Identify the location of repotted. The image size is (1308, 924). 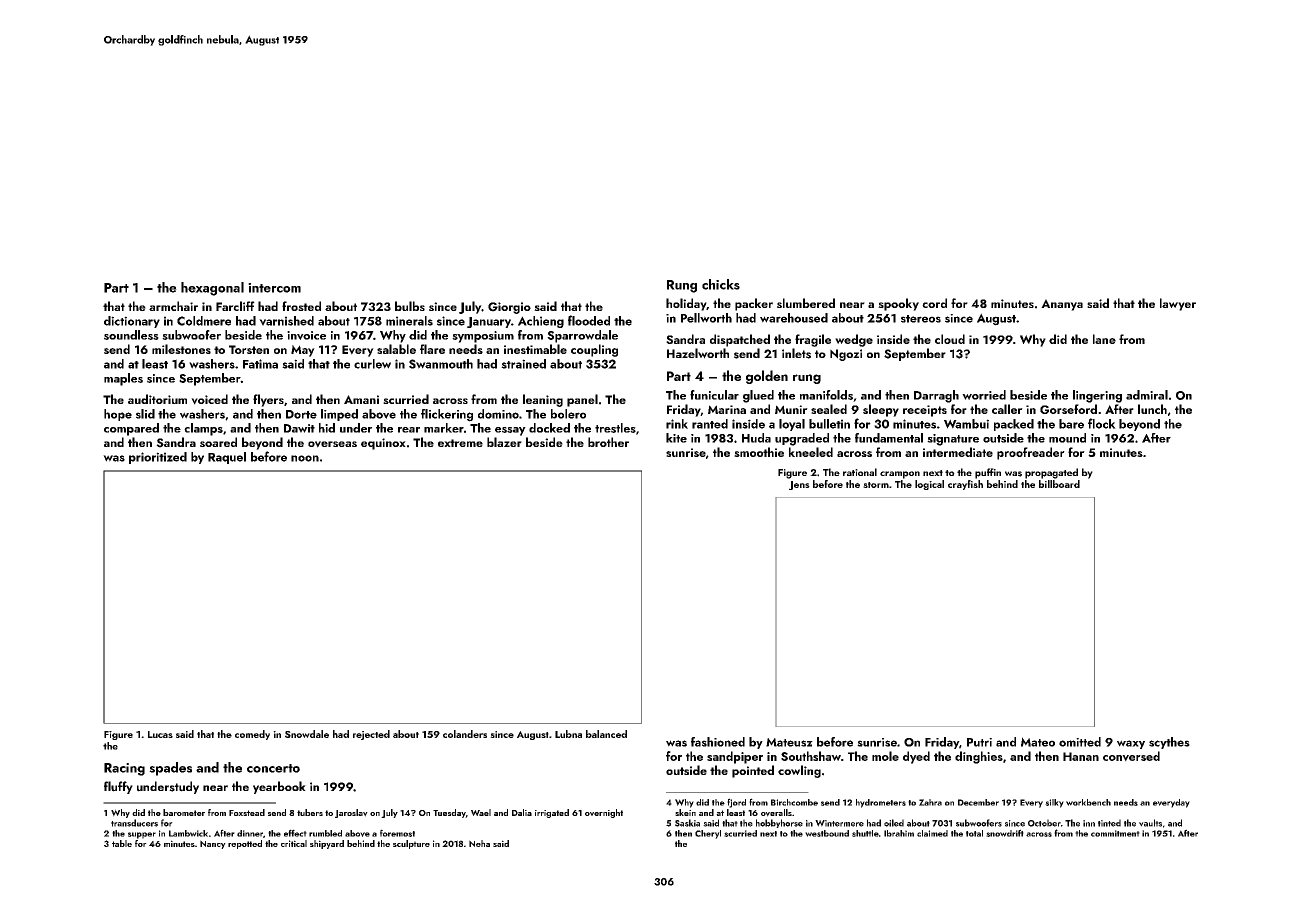
(245, 844).
